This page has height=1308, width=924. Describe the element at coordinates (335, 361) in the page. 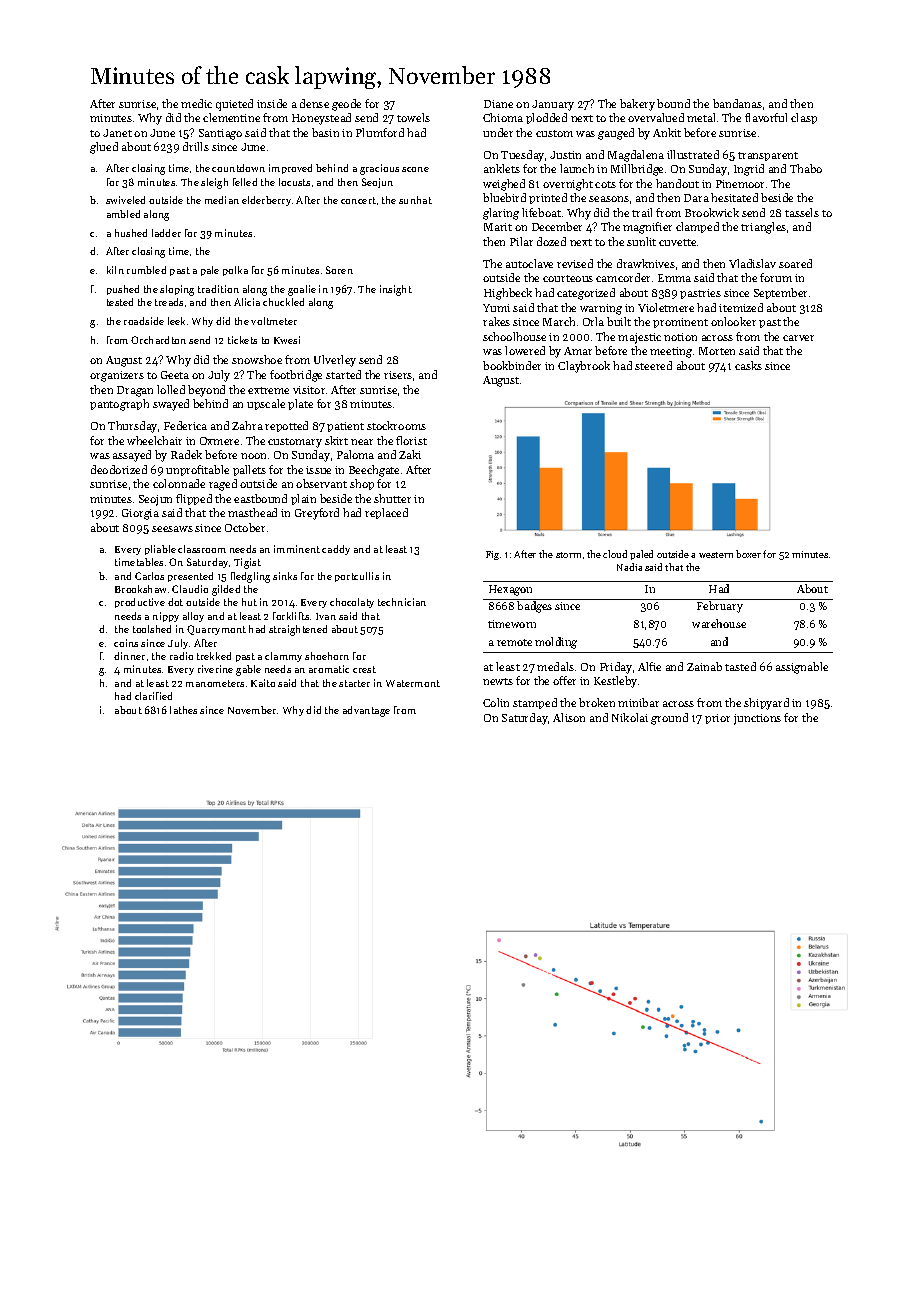

I see `Ulverley` at that location.
